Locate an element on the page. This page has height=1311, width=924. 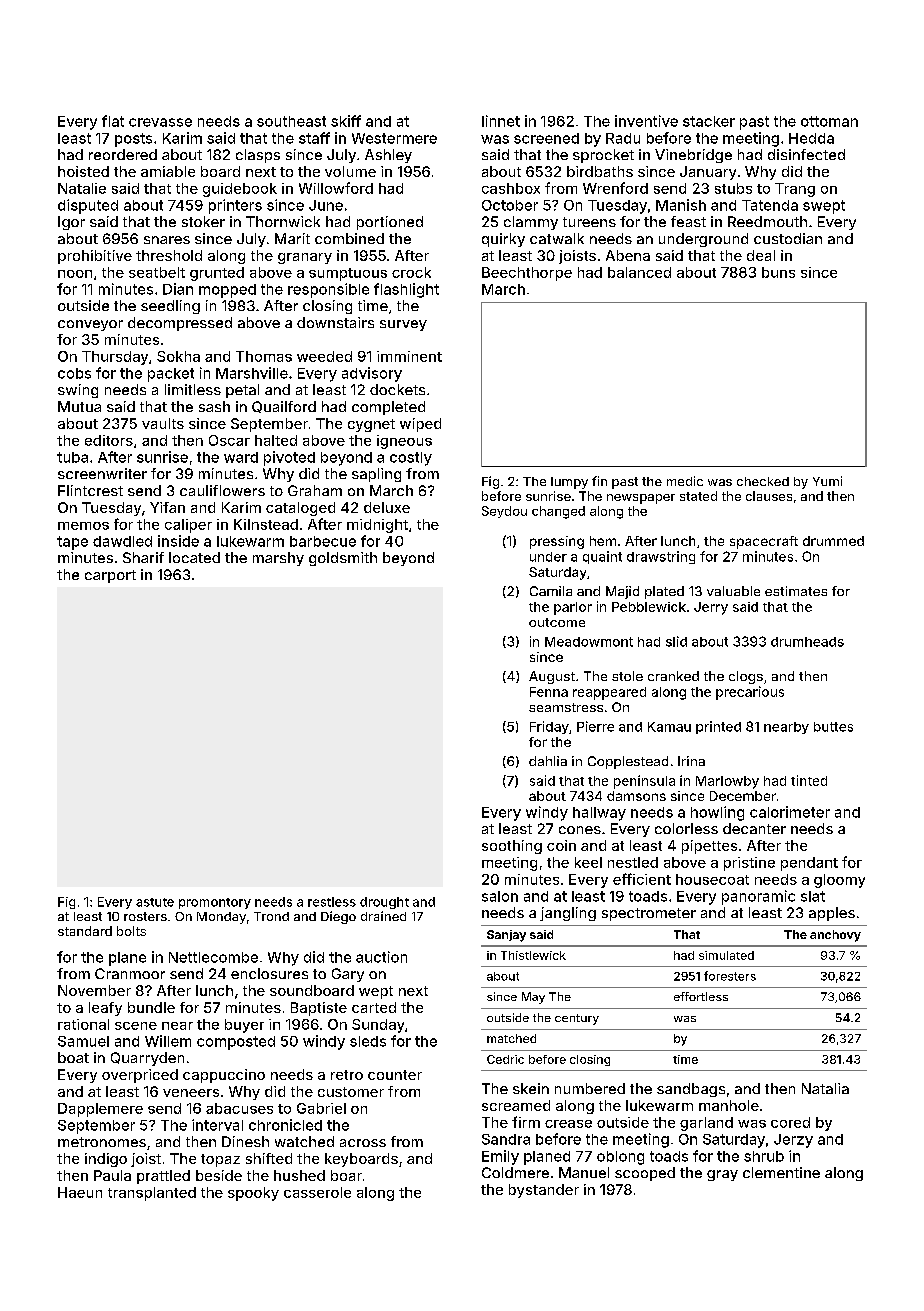
ottoman is located at coordinates (829, 121).
